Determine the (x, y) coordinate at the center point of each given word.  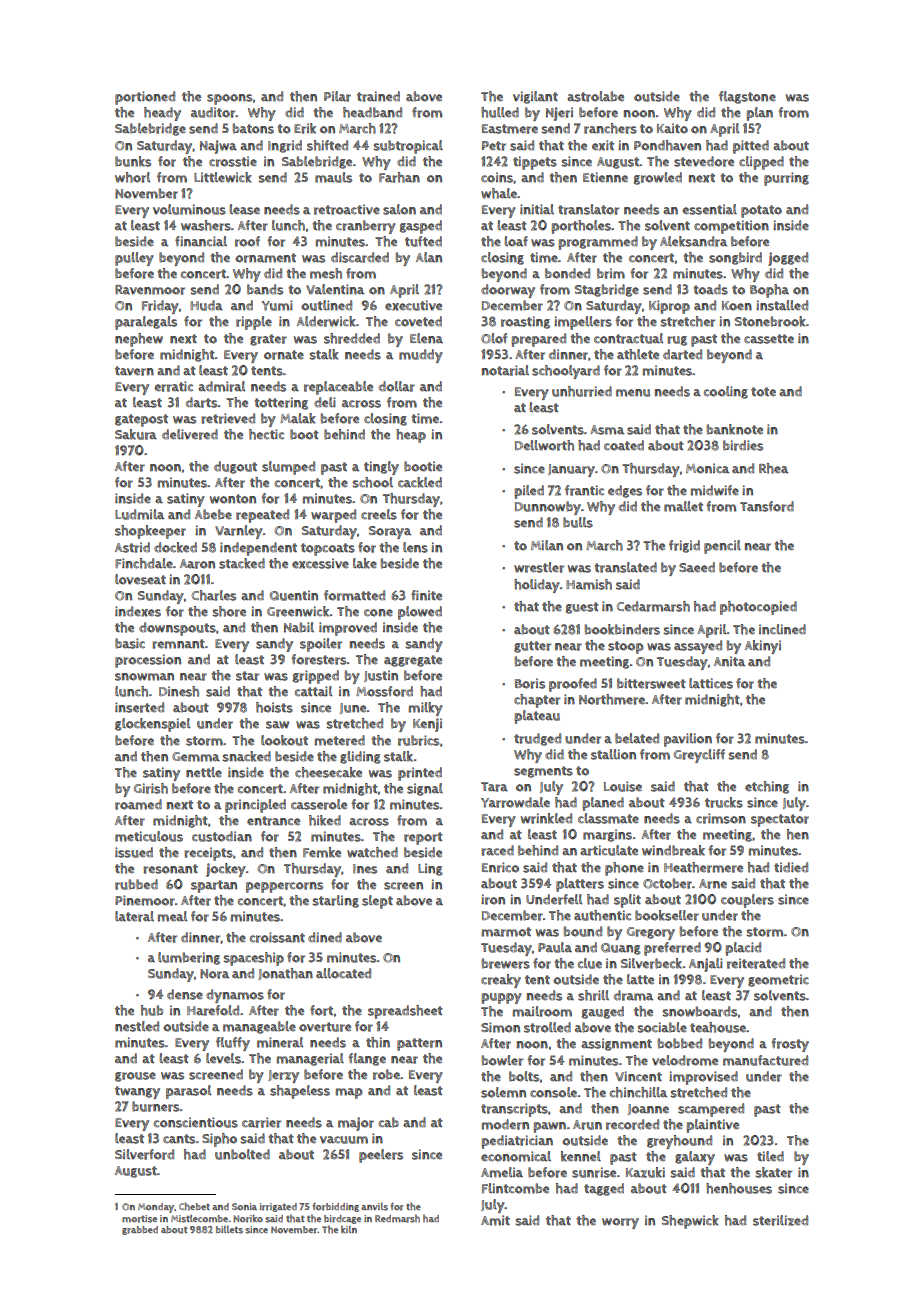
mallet (683, 506)
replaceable (338, 388)
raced (497, 850)
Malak (298, 418)
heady (162, 114)
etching (767, 787)
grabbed (140, 1230)
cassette (769, 339)
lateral (134, 916)
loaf (516, 241)
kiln (349, 1229)
